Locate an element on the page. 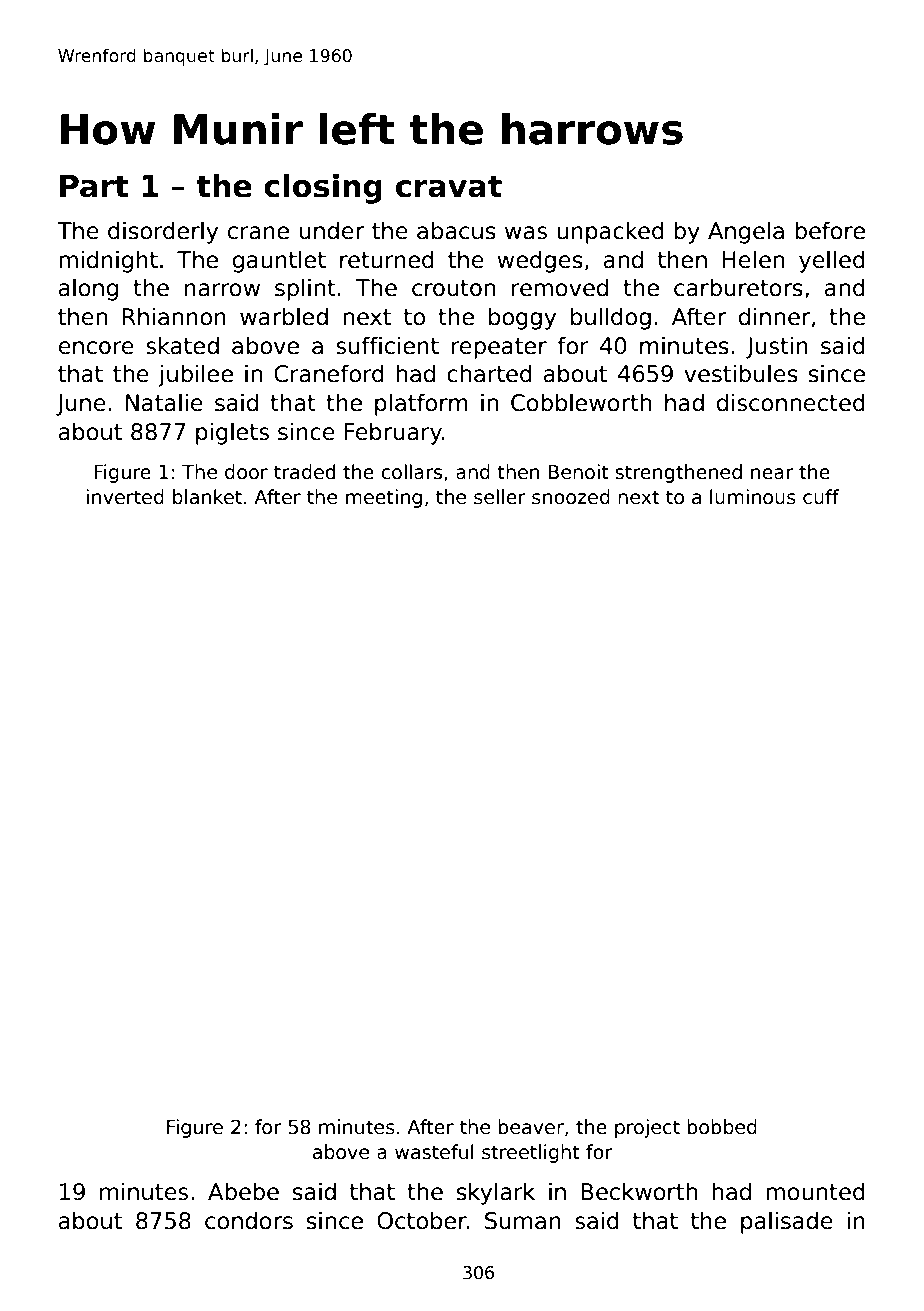 Image resolution: width=924 pixels, height=1311 pixels. disorderly is located at coordinates (163, 232).
